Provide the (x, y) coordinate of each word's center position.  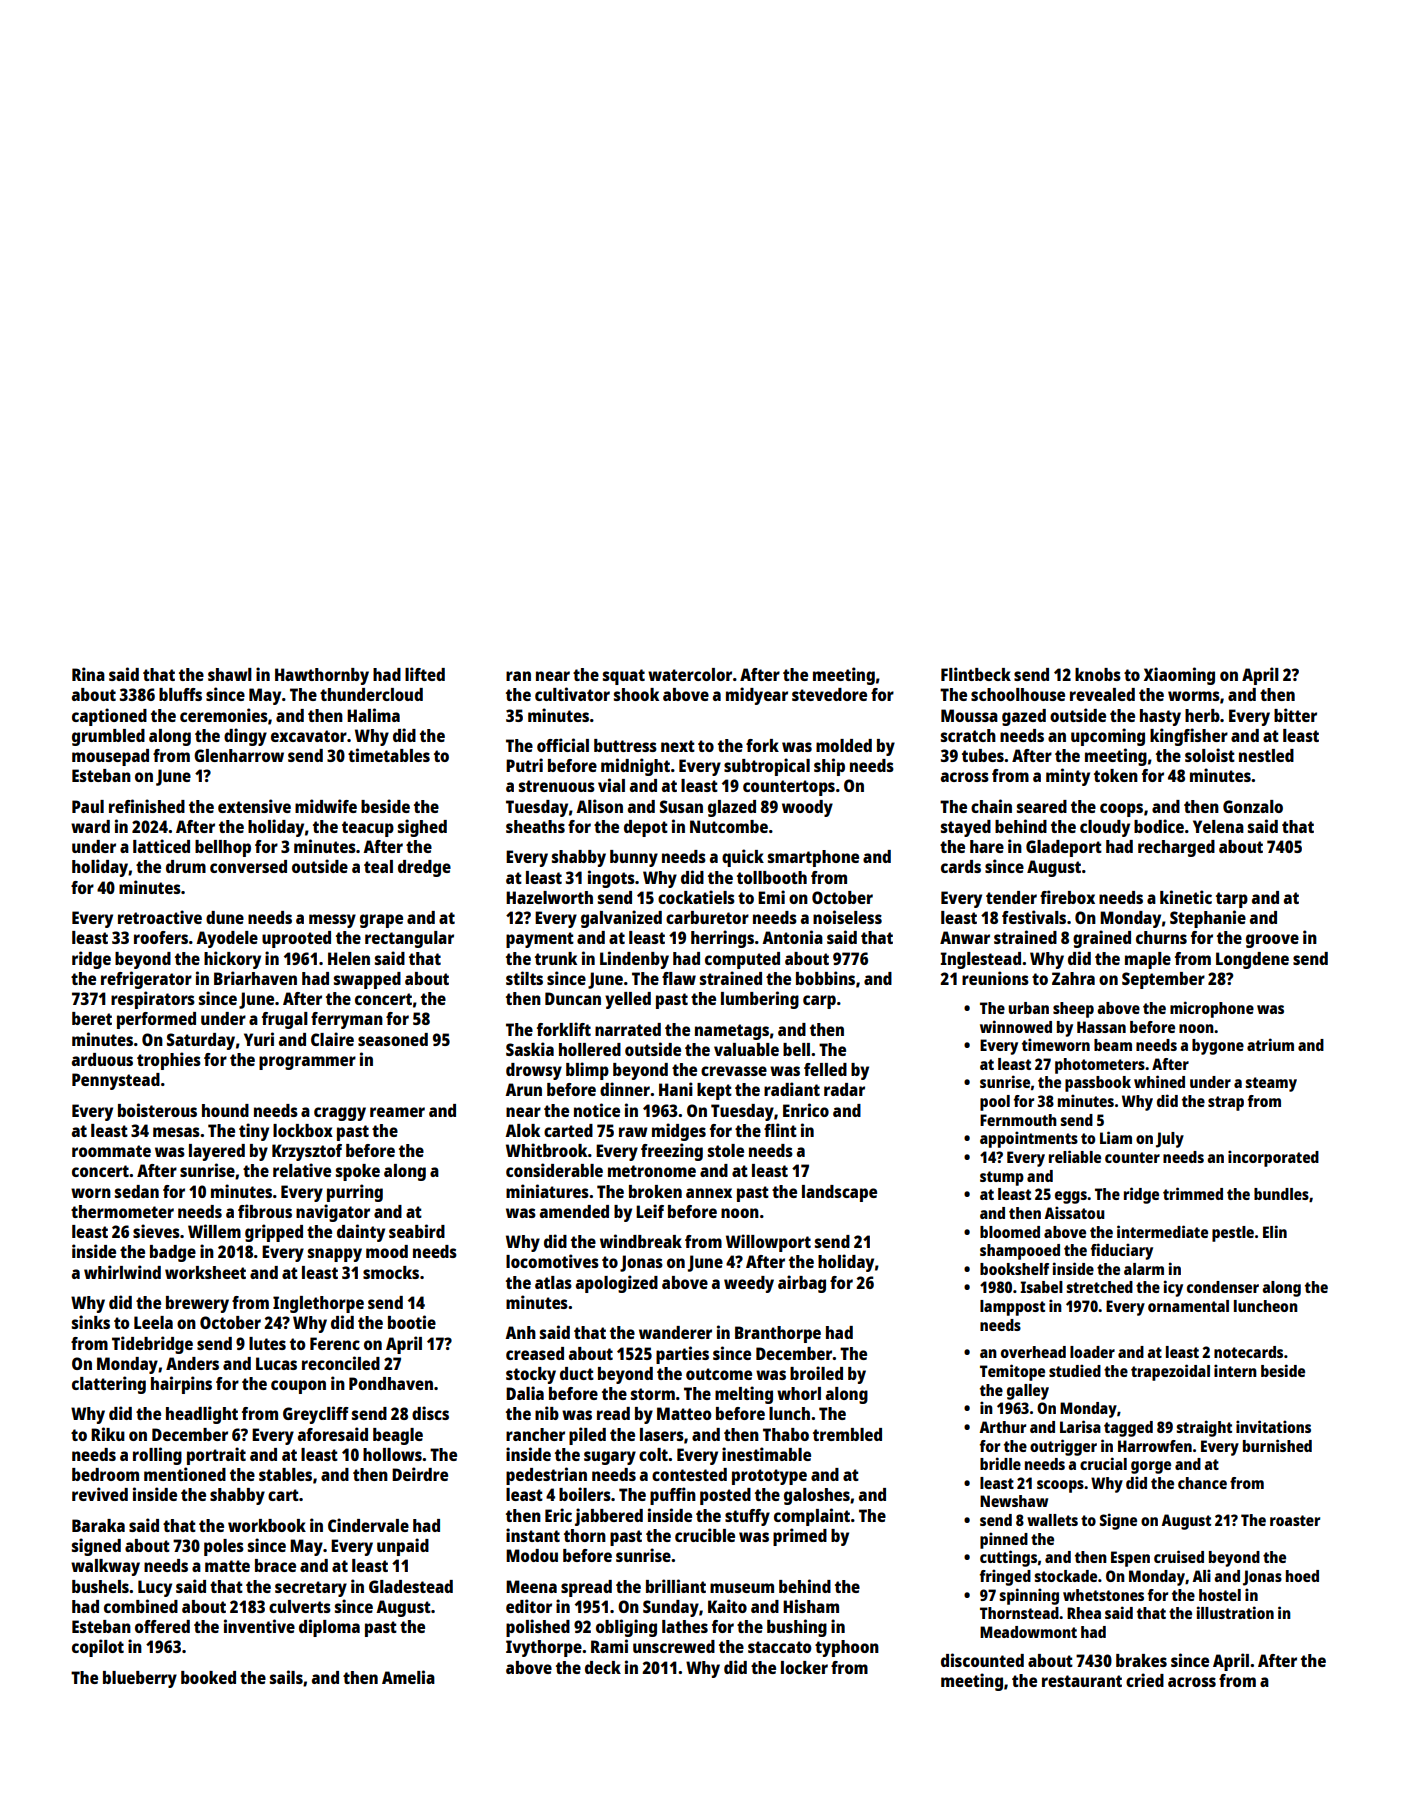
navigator (333, 1213)
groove (1272, 941)
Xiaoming (1179, 676)
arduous (102, 1059)
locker (804, 1667)
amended (574, 1211)
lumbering (760, 1000)
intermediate (1162, 1231)
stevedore (829, 694)
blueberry (140, 1679)
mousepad (110, 757)
